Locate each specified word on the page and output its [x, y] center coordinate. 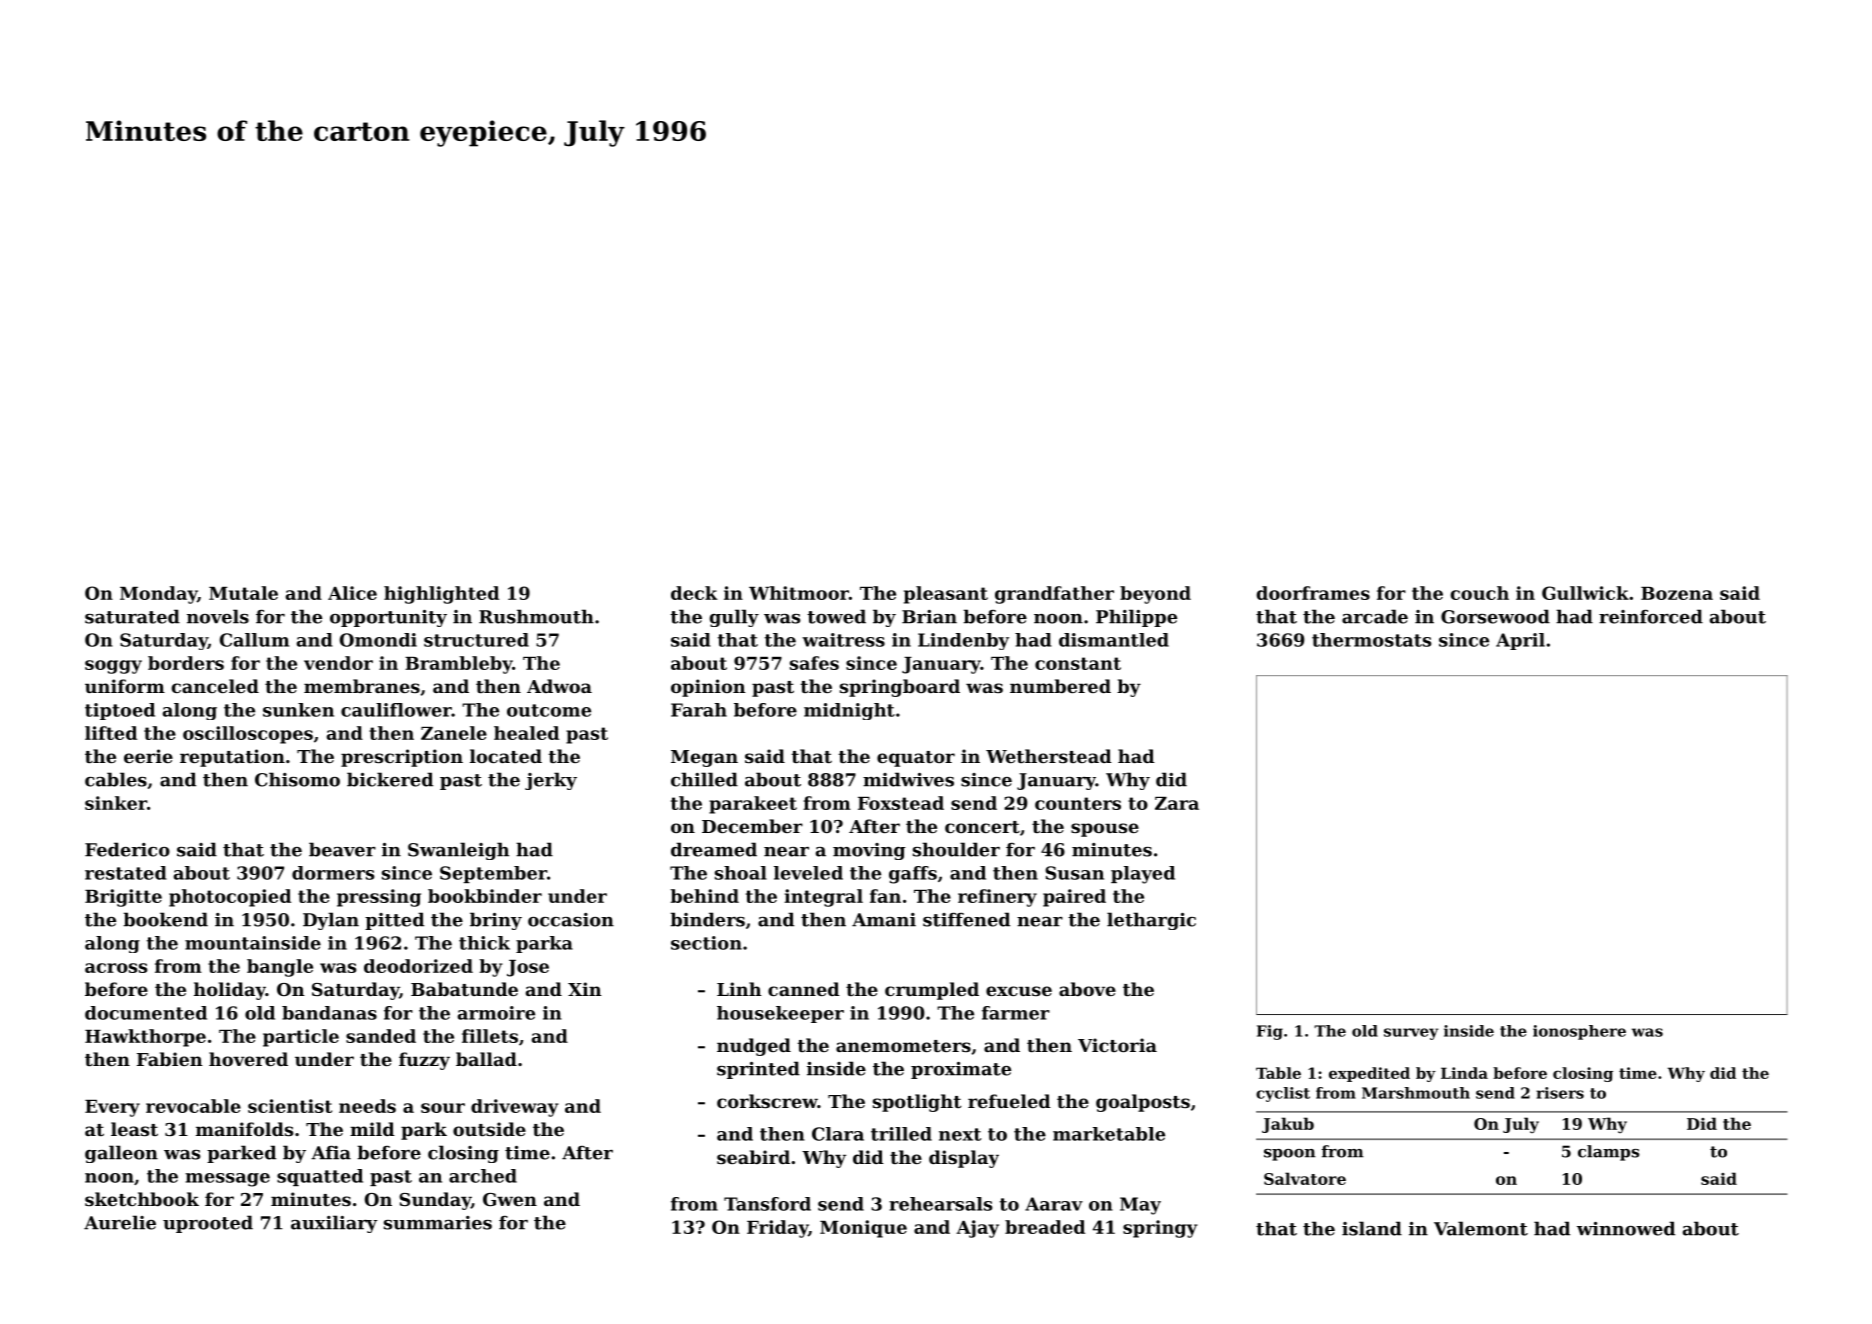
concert [982, 827]
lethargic [1151, 921]
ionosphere [1579, 1032]
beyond [1155, 595]
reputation [232, 758]
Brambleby [459, 665]
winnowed [1626, 1228]
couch [1480, 593]
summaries [438, 1223]
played [1143, 875]
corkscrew [767, 1101]
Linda [1464, 1073]
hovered [248, 1059]
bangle [280, 968]
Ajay [977, 1229]
